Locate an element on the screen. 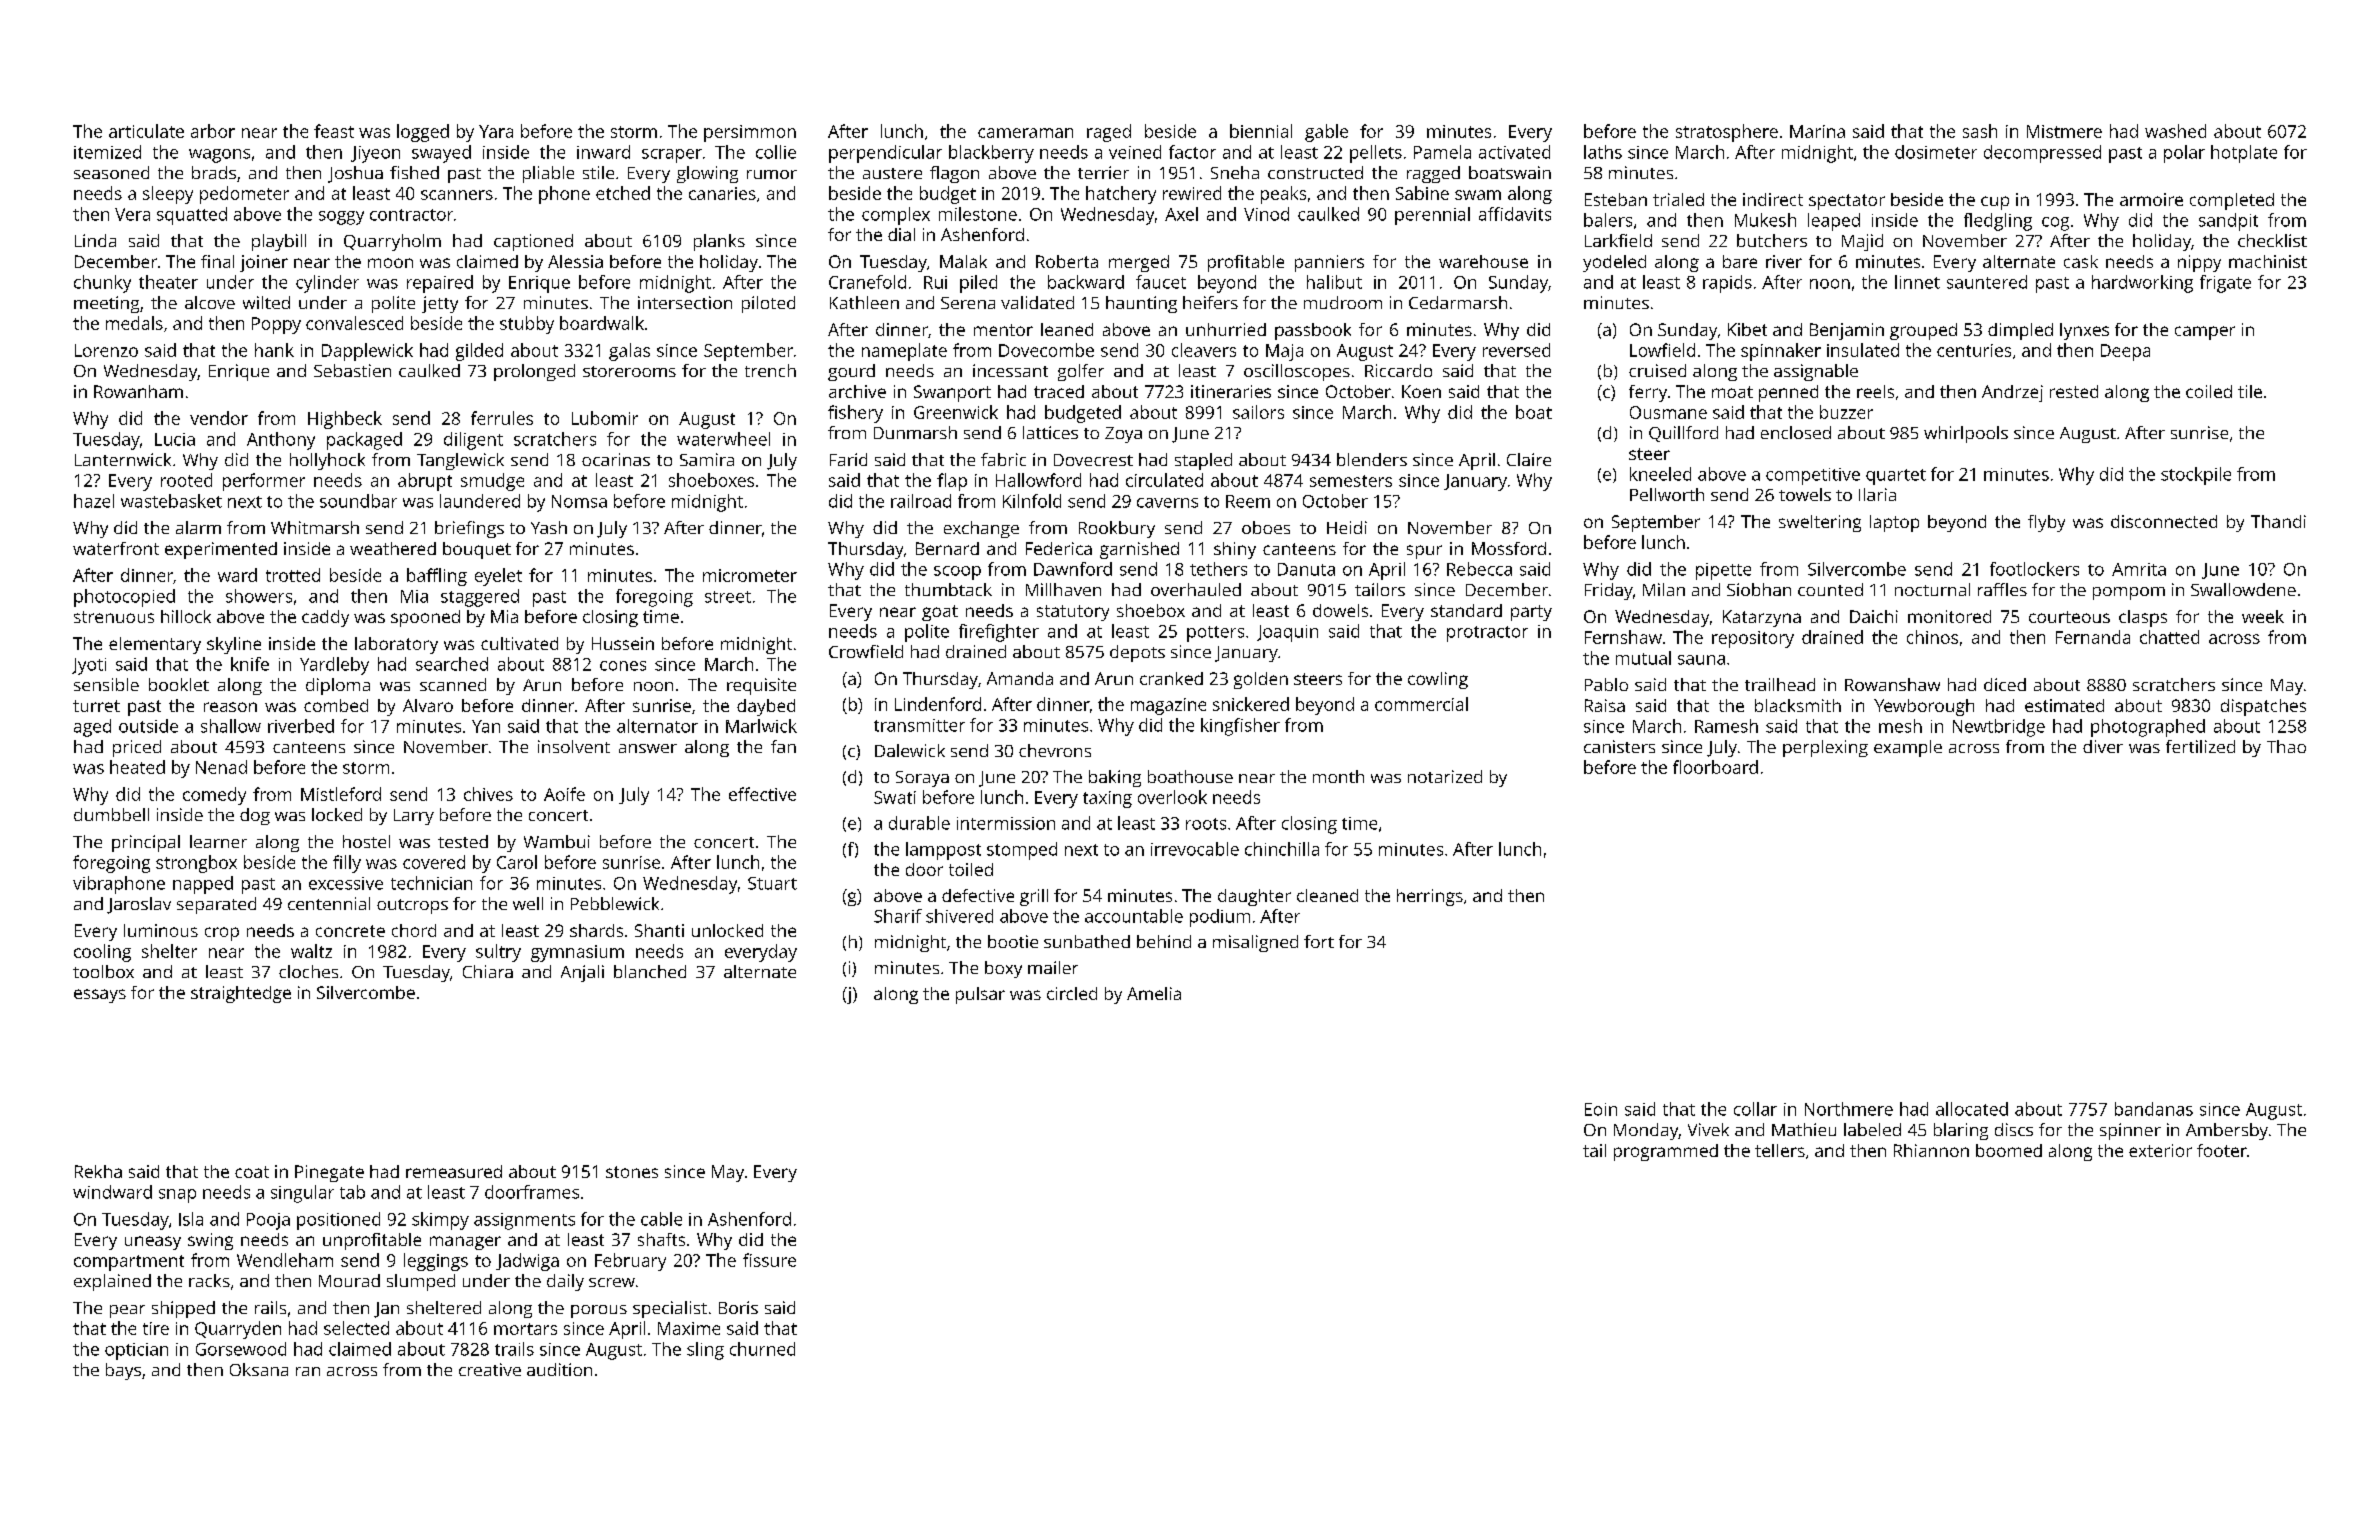 The image size is (2380, 1540). Katarzyna is located at coordinates (1762, 618).
